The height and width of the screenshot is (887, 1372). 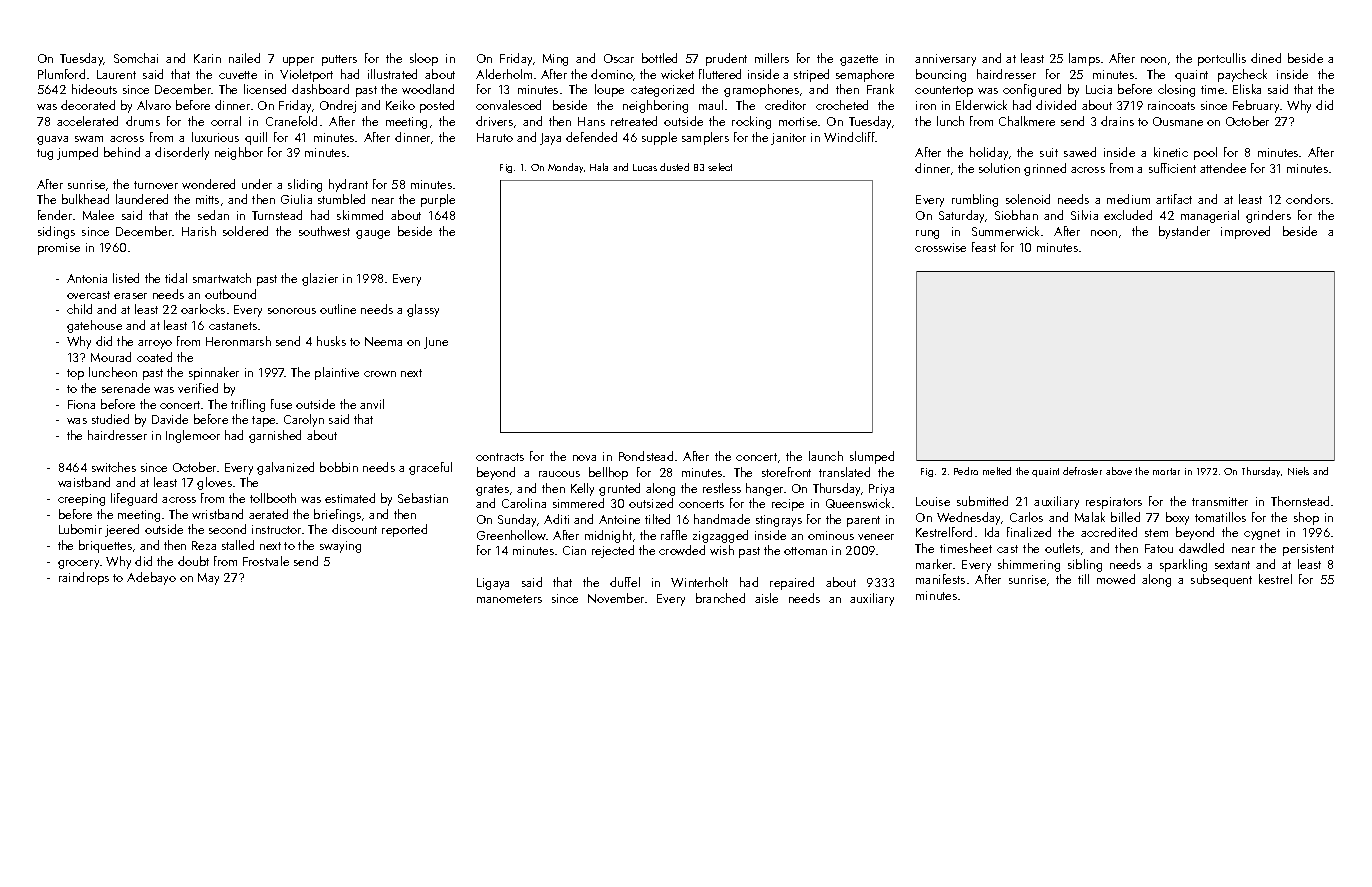 I want to click on putters, so click(x=339, y=60).
